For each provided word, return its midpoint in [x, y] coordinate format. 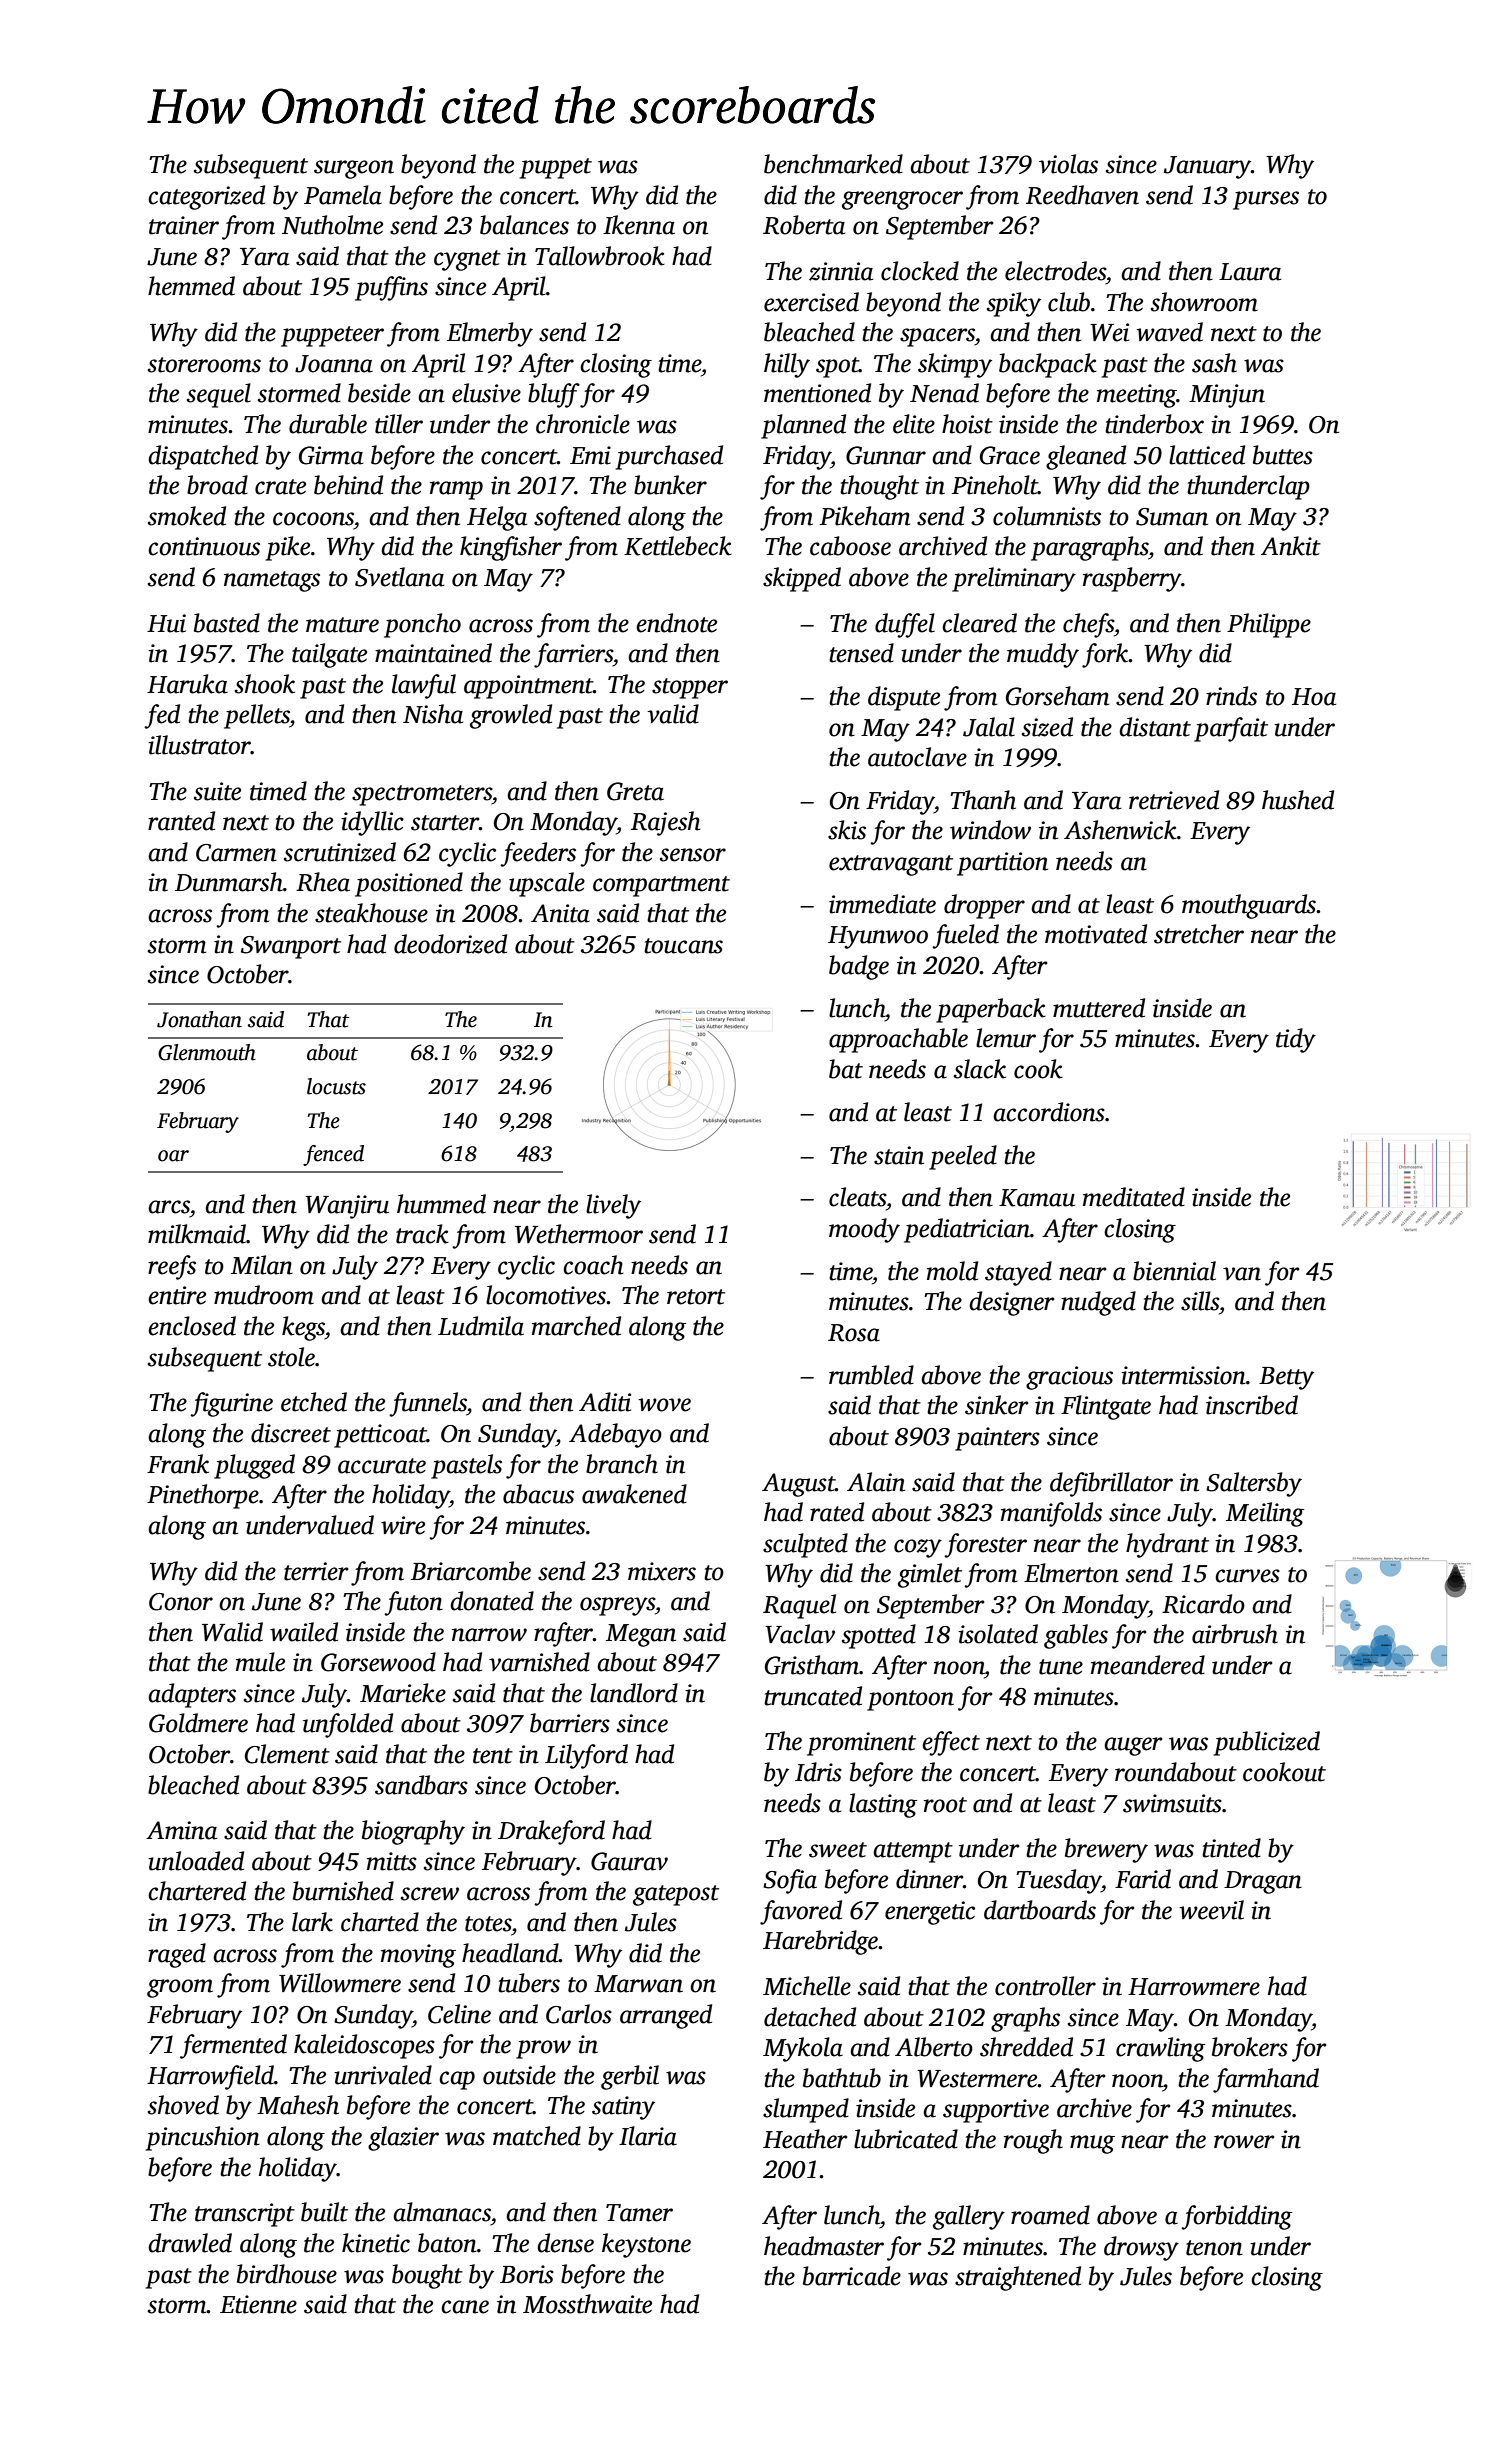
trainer [184, 225]
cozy [918, 1548]
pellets [257, 716]
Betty [1286, 1378]
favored [801, 1912]
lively [613, 1206]
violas [1068, 164]
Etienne [258, 2304]
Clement [287, 1754]
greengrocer [902, 200]
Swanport [291, 947]
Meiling [1265, 1514]
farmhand [1266, 2080]
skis [847, 830]
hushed [1298, 800]
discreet [291, 1433]
